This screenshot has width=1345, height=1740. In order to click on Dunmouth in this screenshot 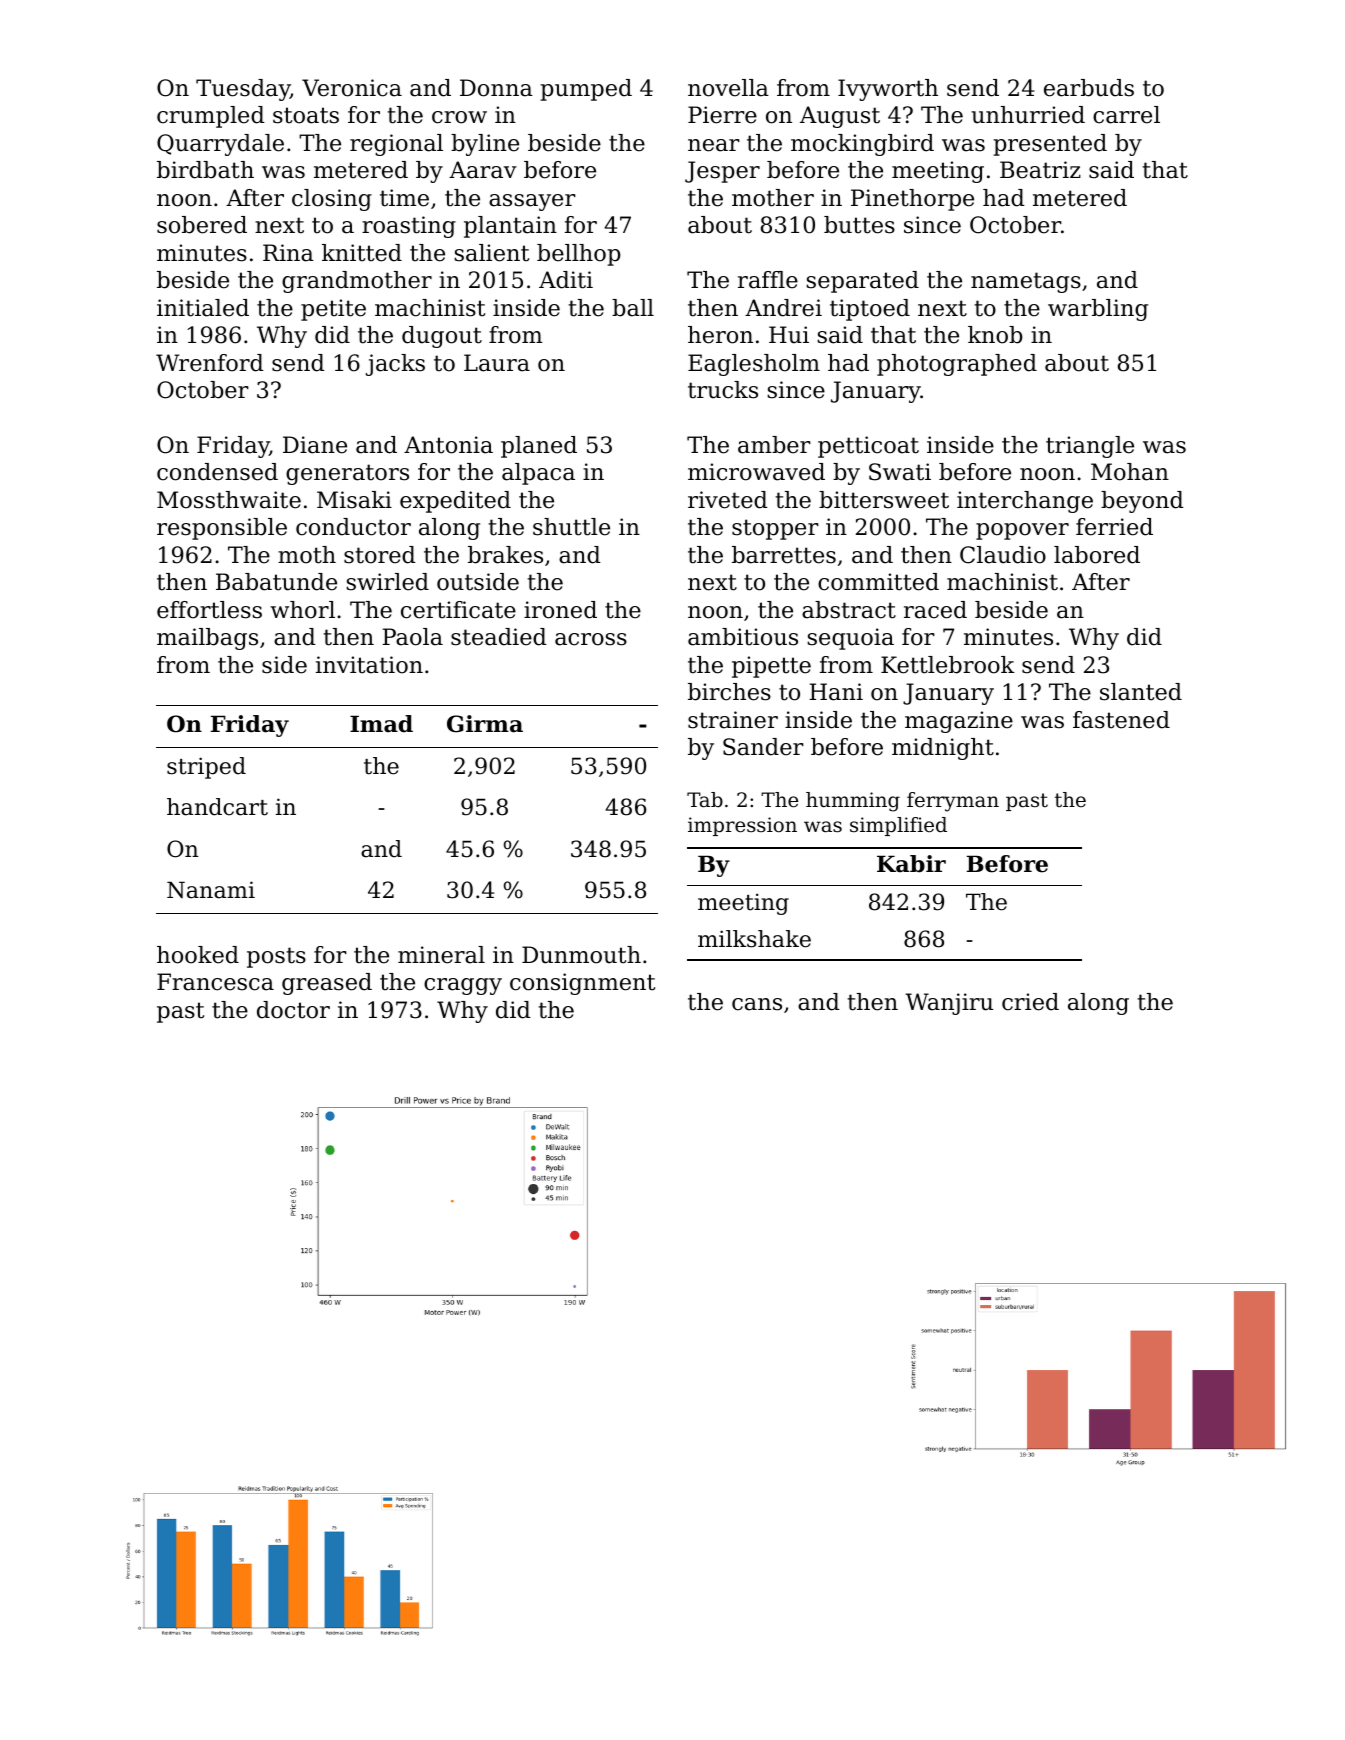, I will do `click(581, 955)`.
